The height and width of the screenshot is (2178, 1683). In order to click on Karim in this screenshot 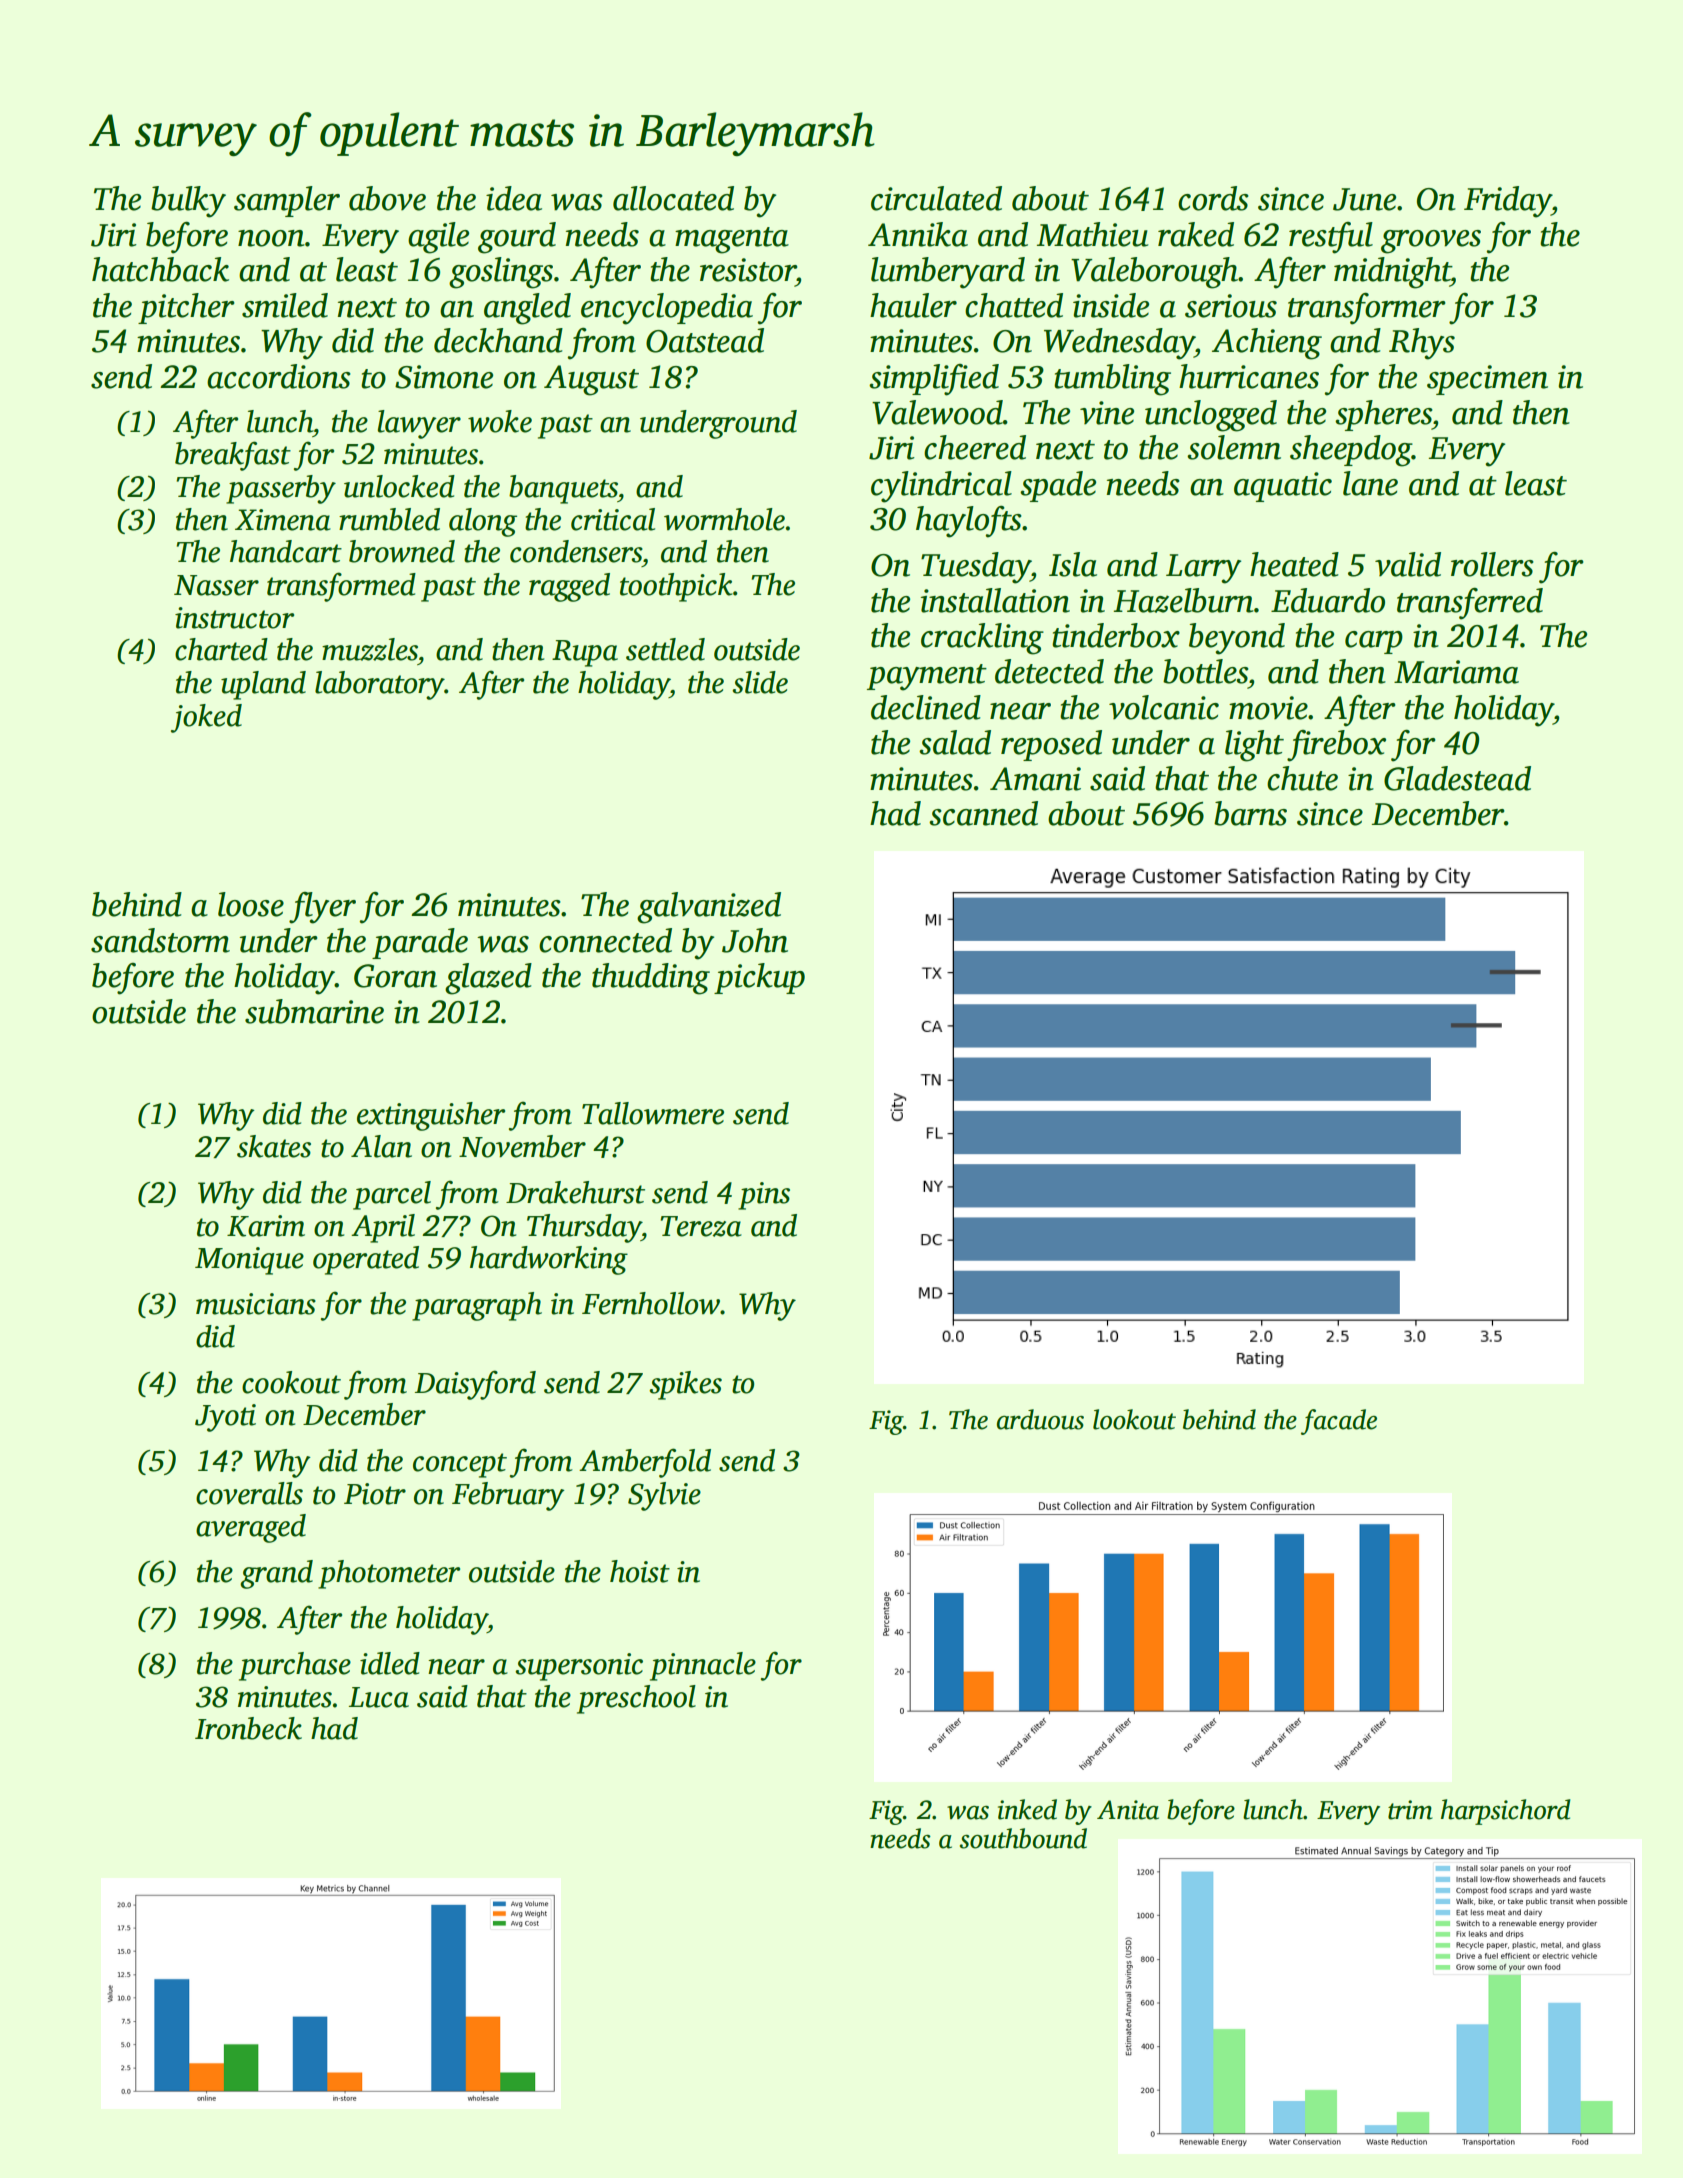, I will do `click(266, 1226)`.
